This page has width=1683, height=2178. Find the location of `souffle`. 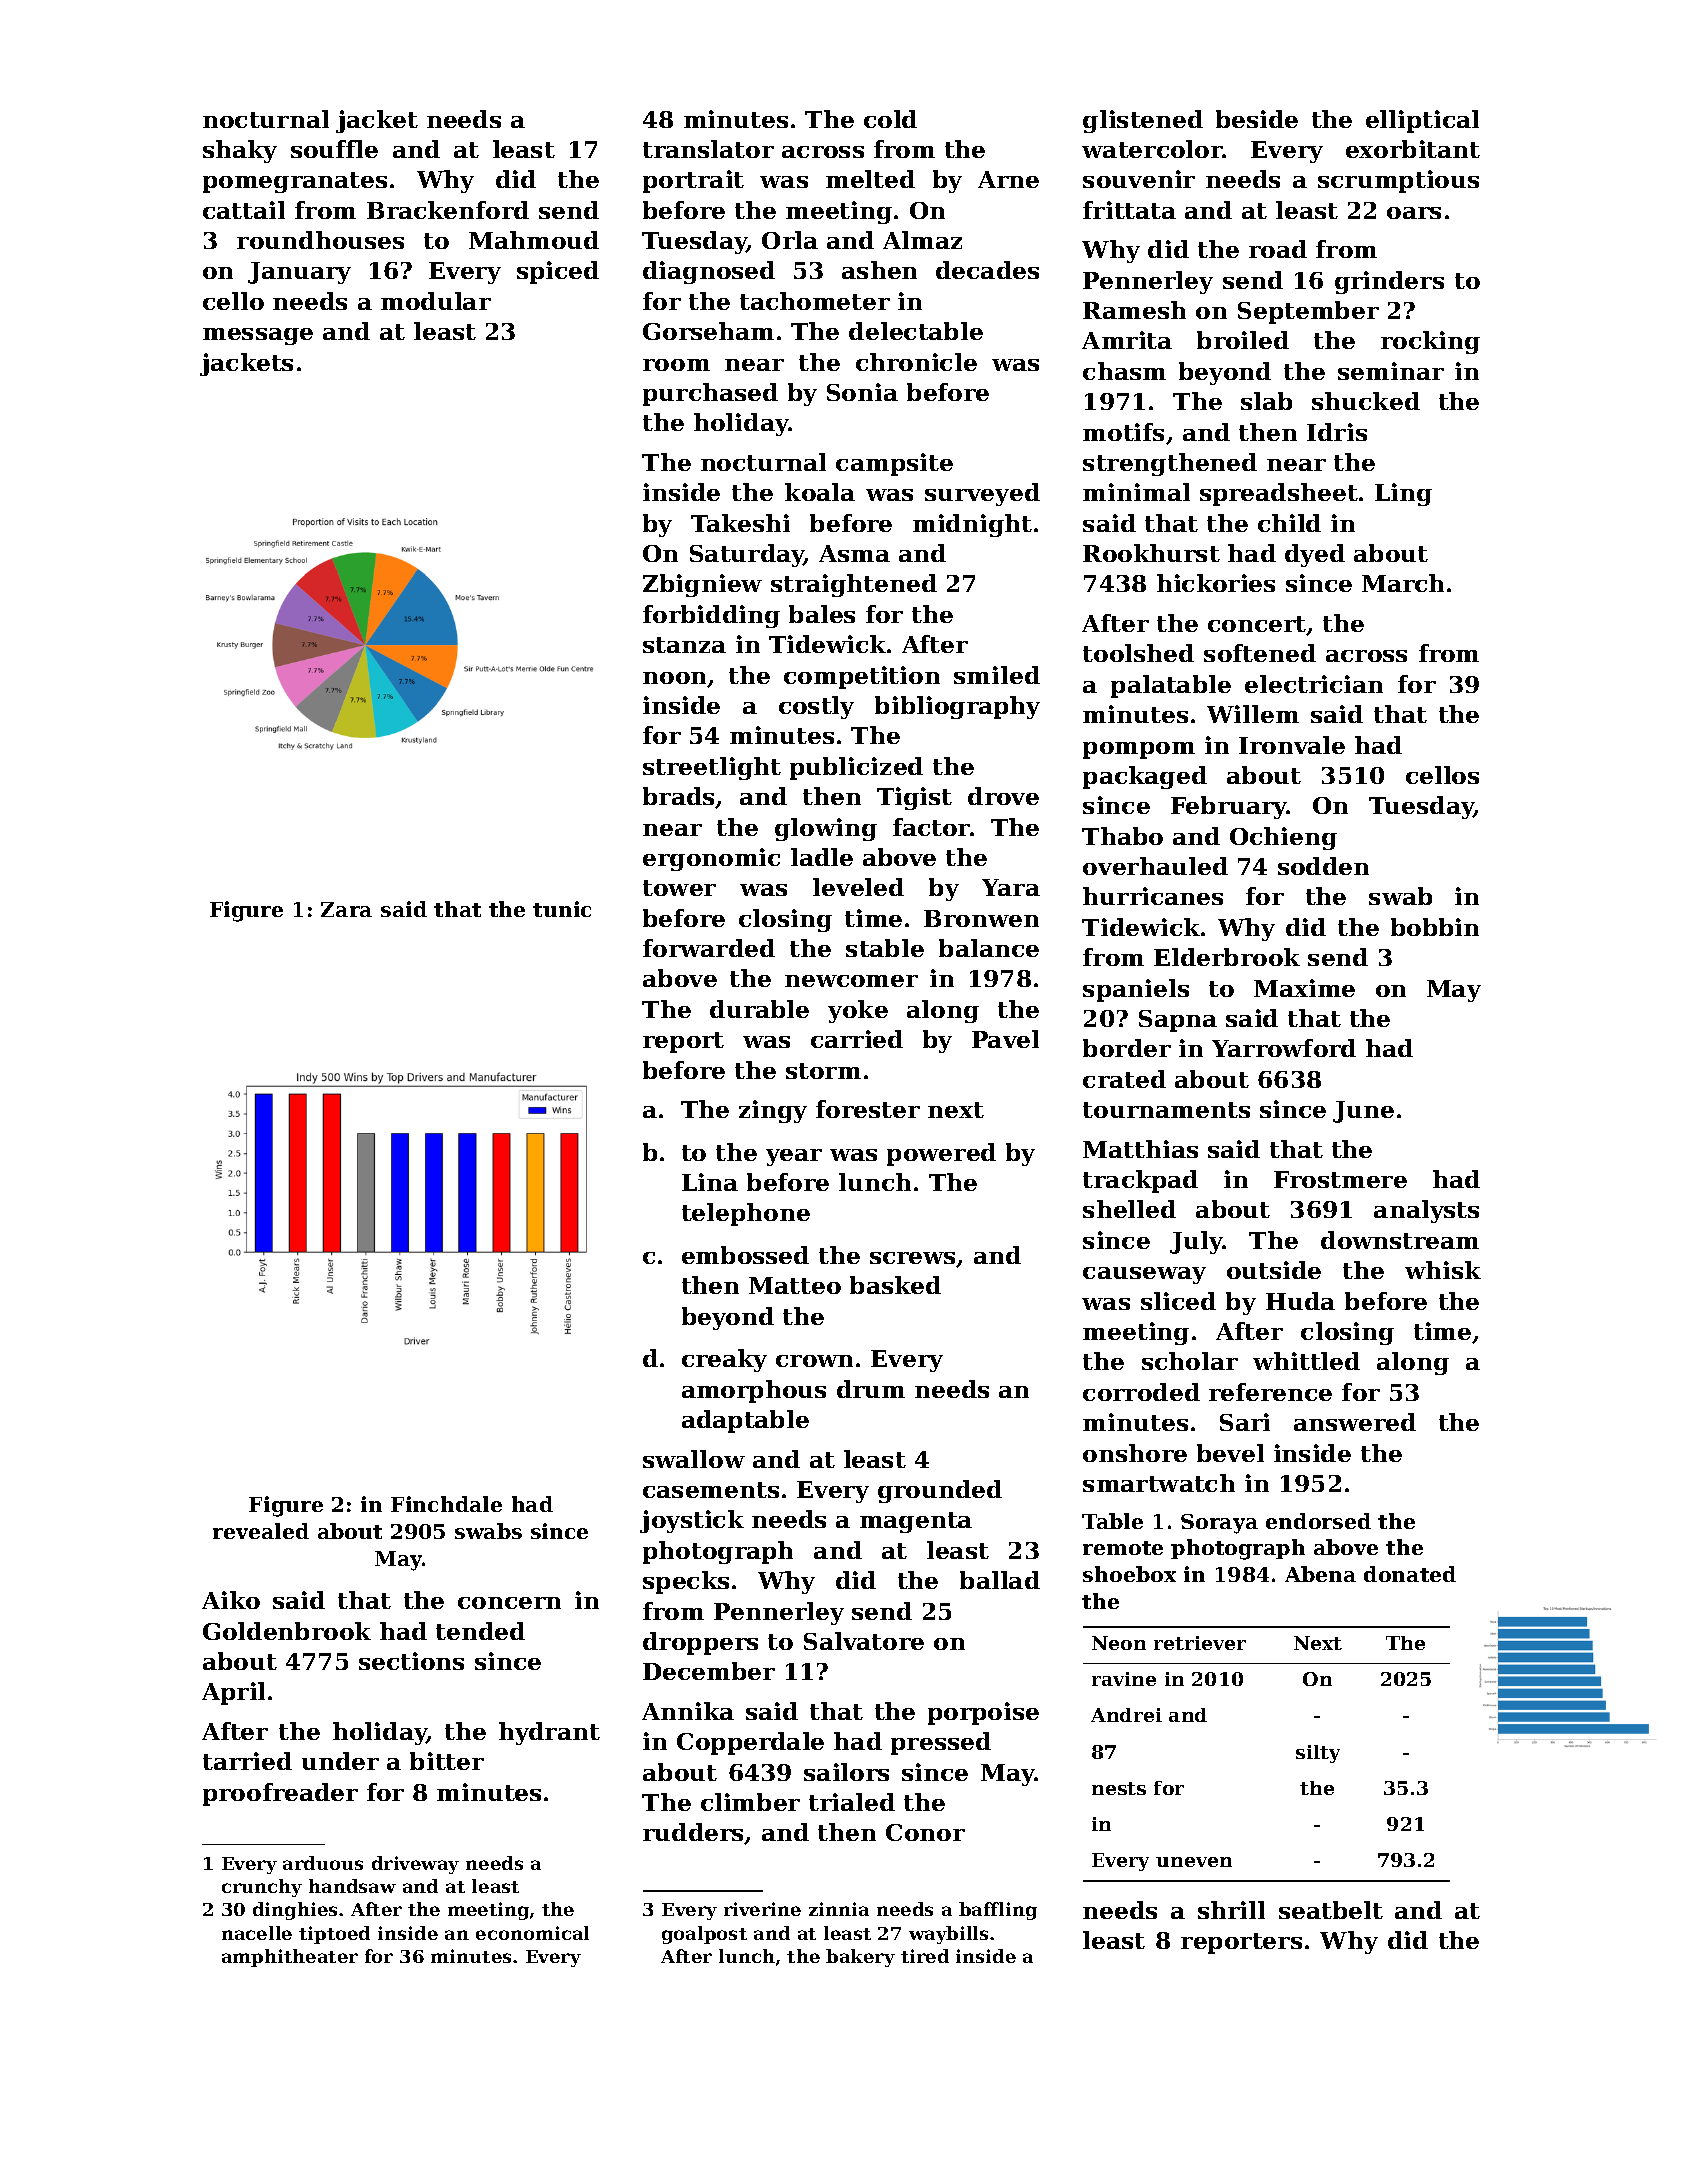

souffle is located at coordinates (334, 149).
